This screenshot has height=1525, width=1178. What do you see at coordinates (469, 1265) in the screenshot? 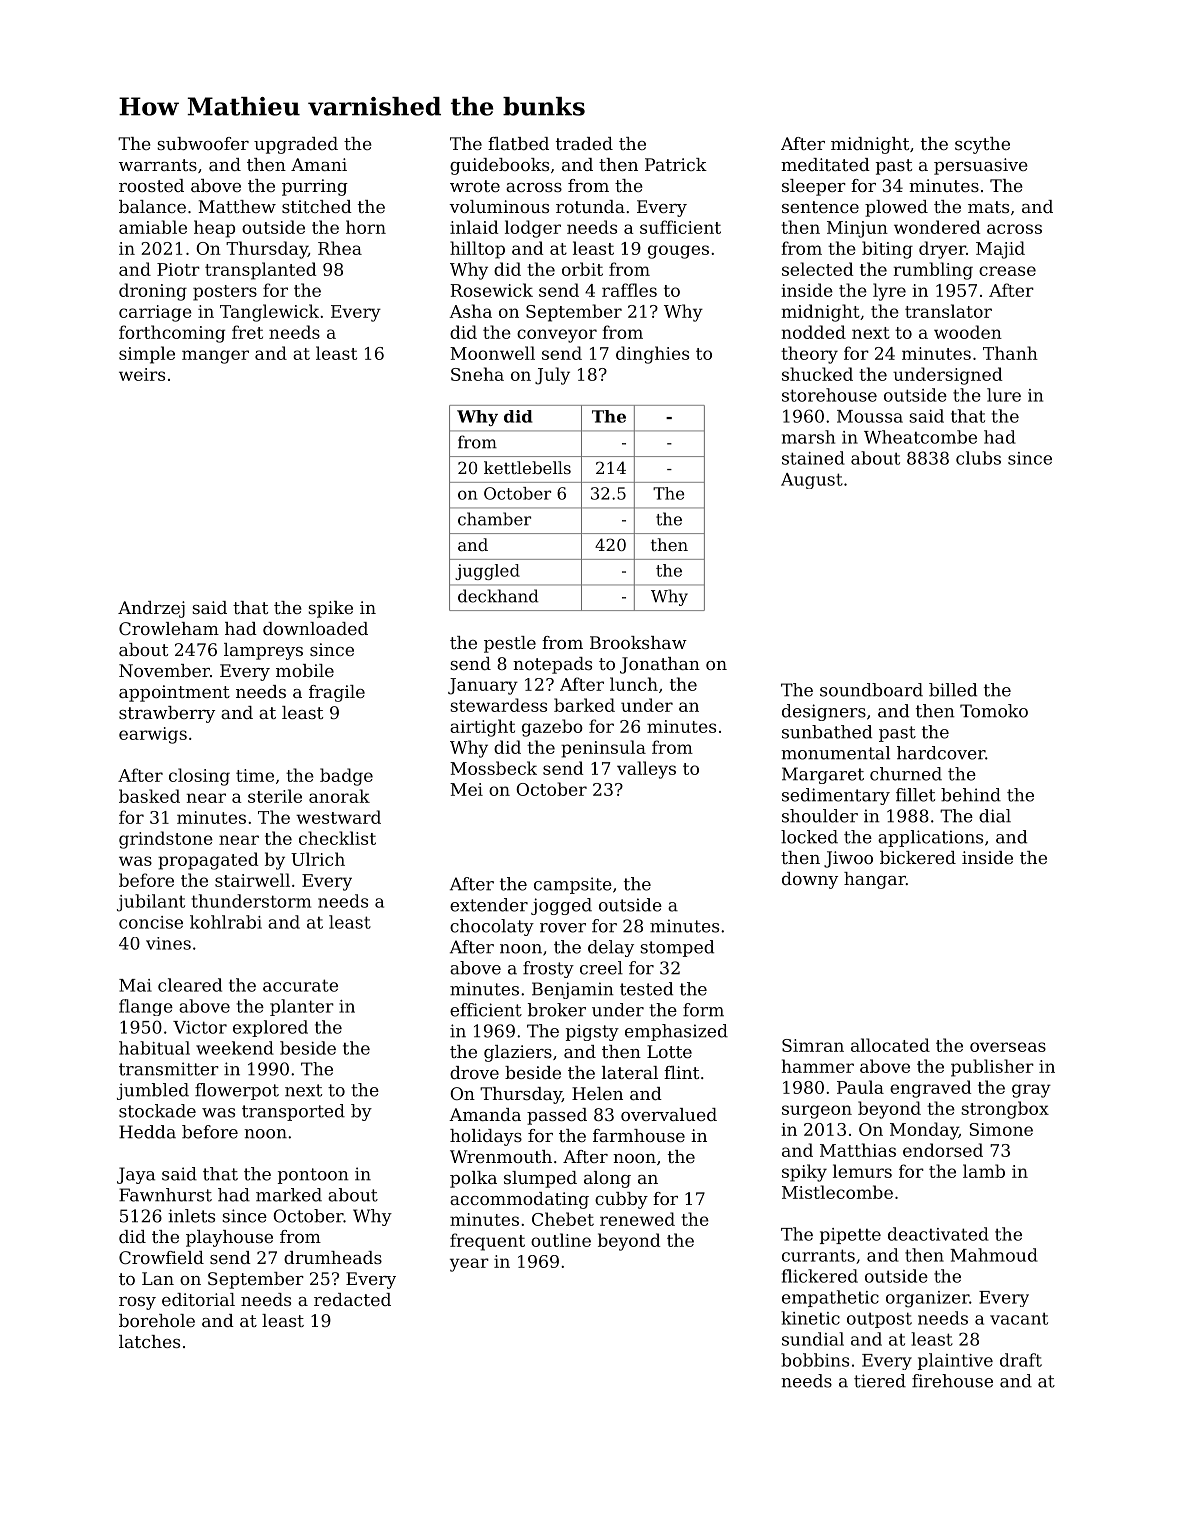
I see `year` at bounding box center [469, 1265].
